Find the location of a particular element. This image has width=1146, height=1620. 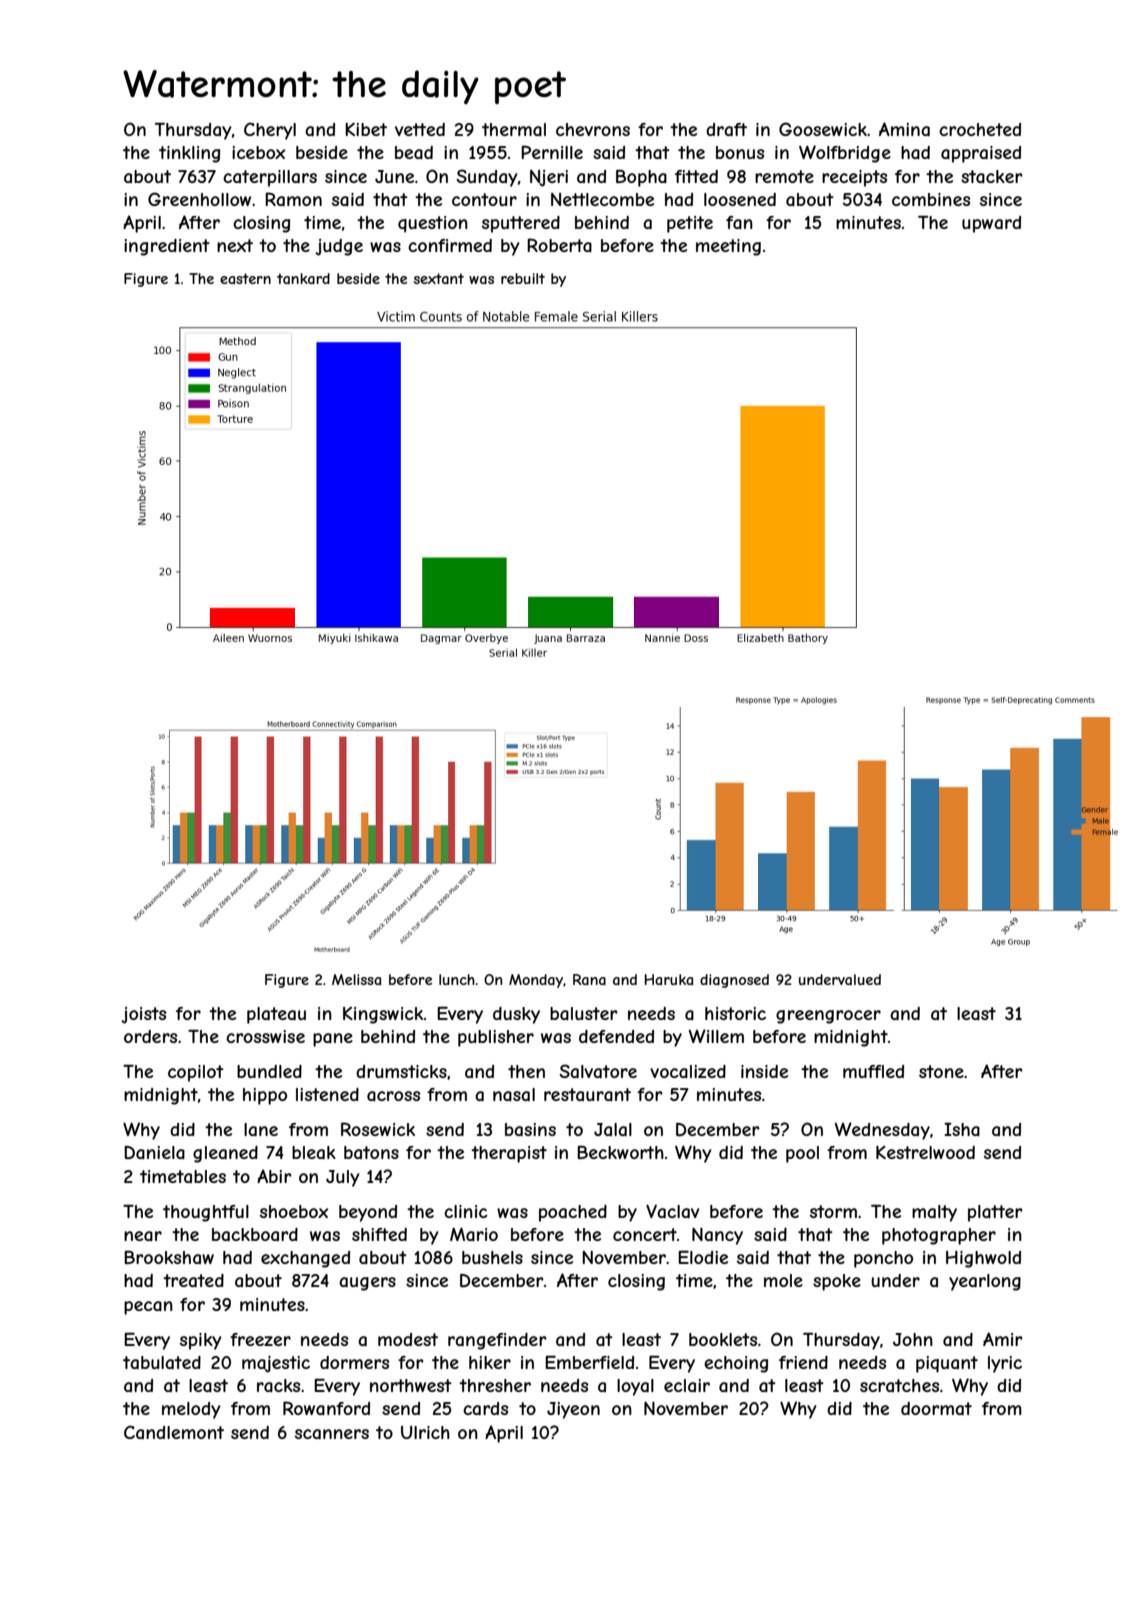

eclair is located at coordinates (687, 1385).
